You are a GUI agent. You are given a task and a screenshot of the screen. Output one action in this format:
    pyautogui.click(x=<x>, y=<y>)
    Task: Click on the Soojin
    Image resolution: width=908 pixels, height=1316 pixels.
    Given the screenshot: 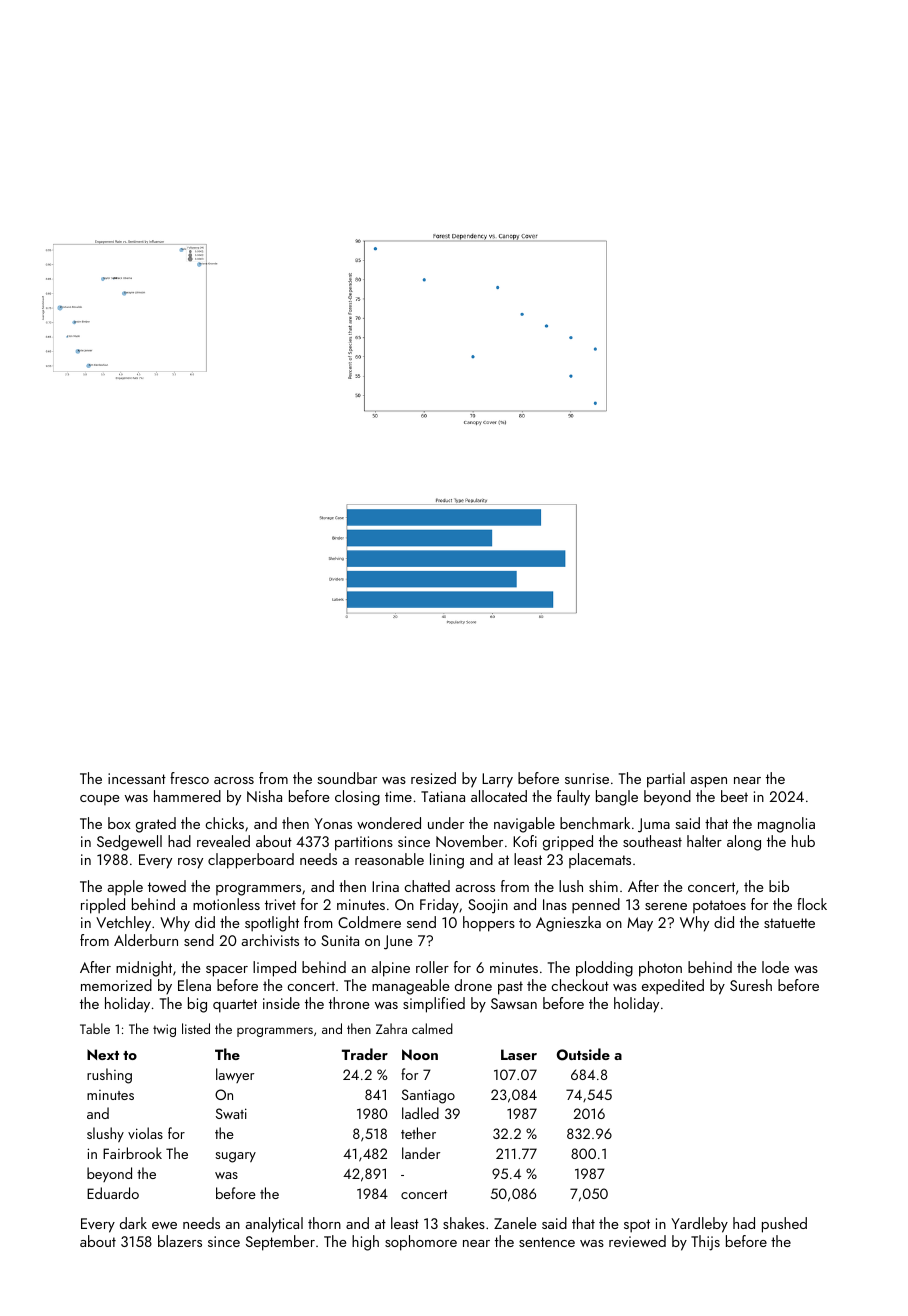 What is the action you would take?
    pyautogui.click(x=488, y=906)
